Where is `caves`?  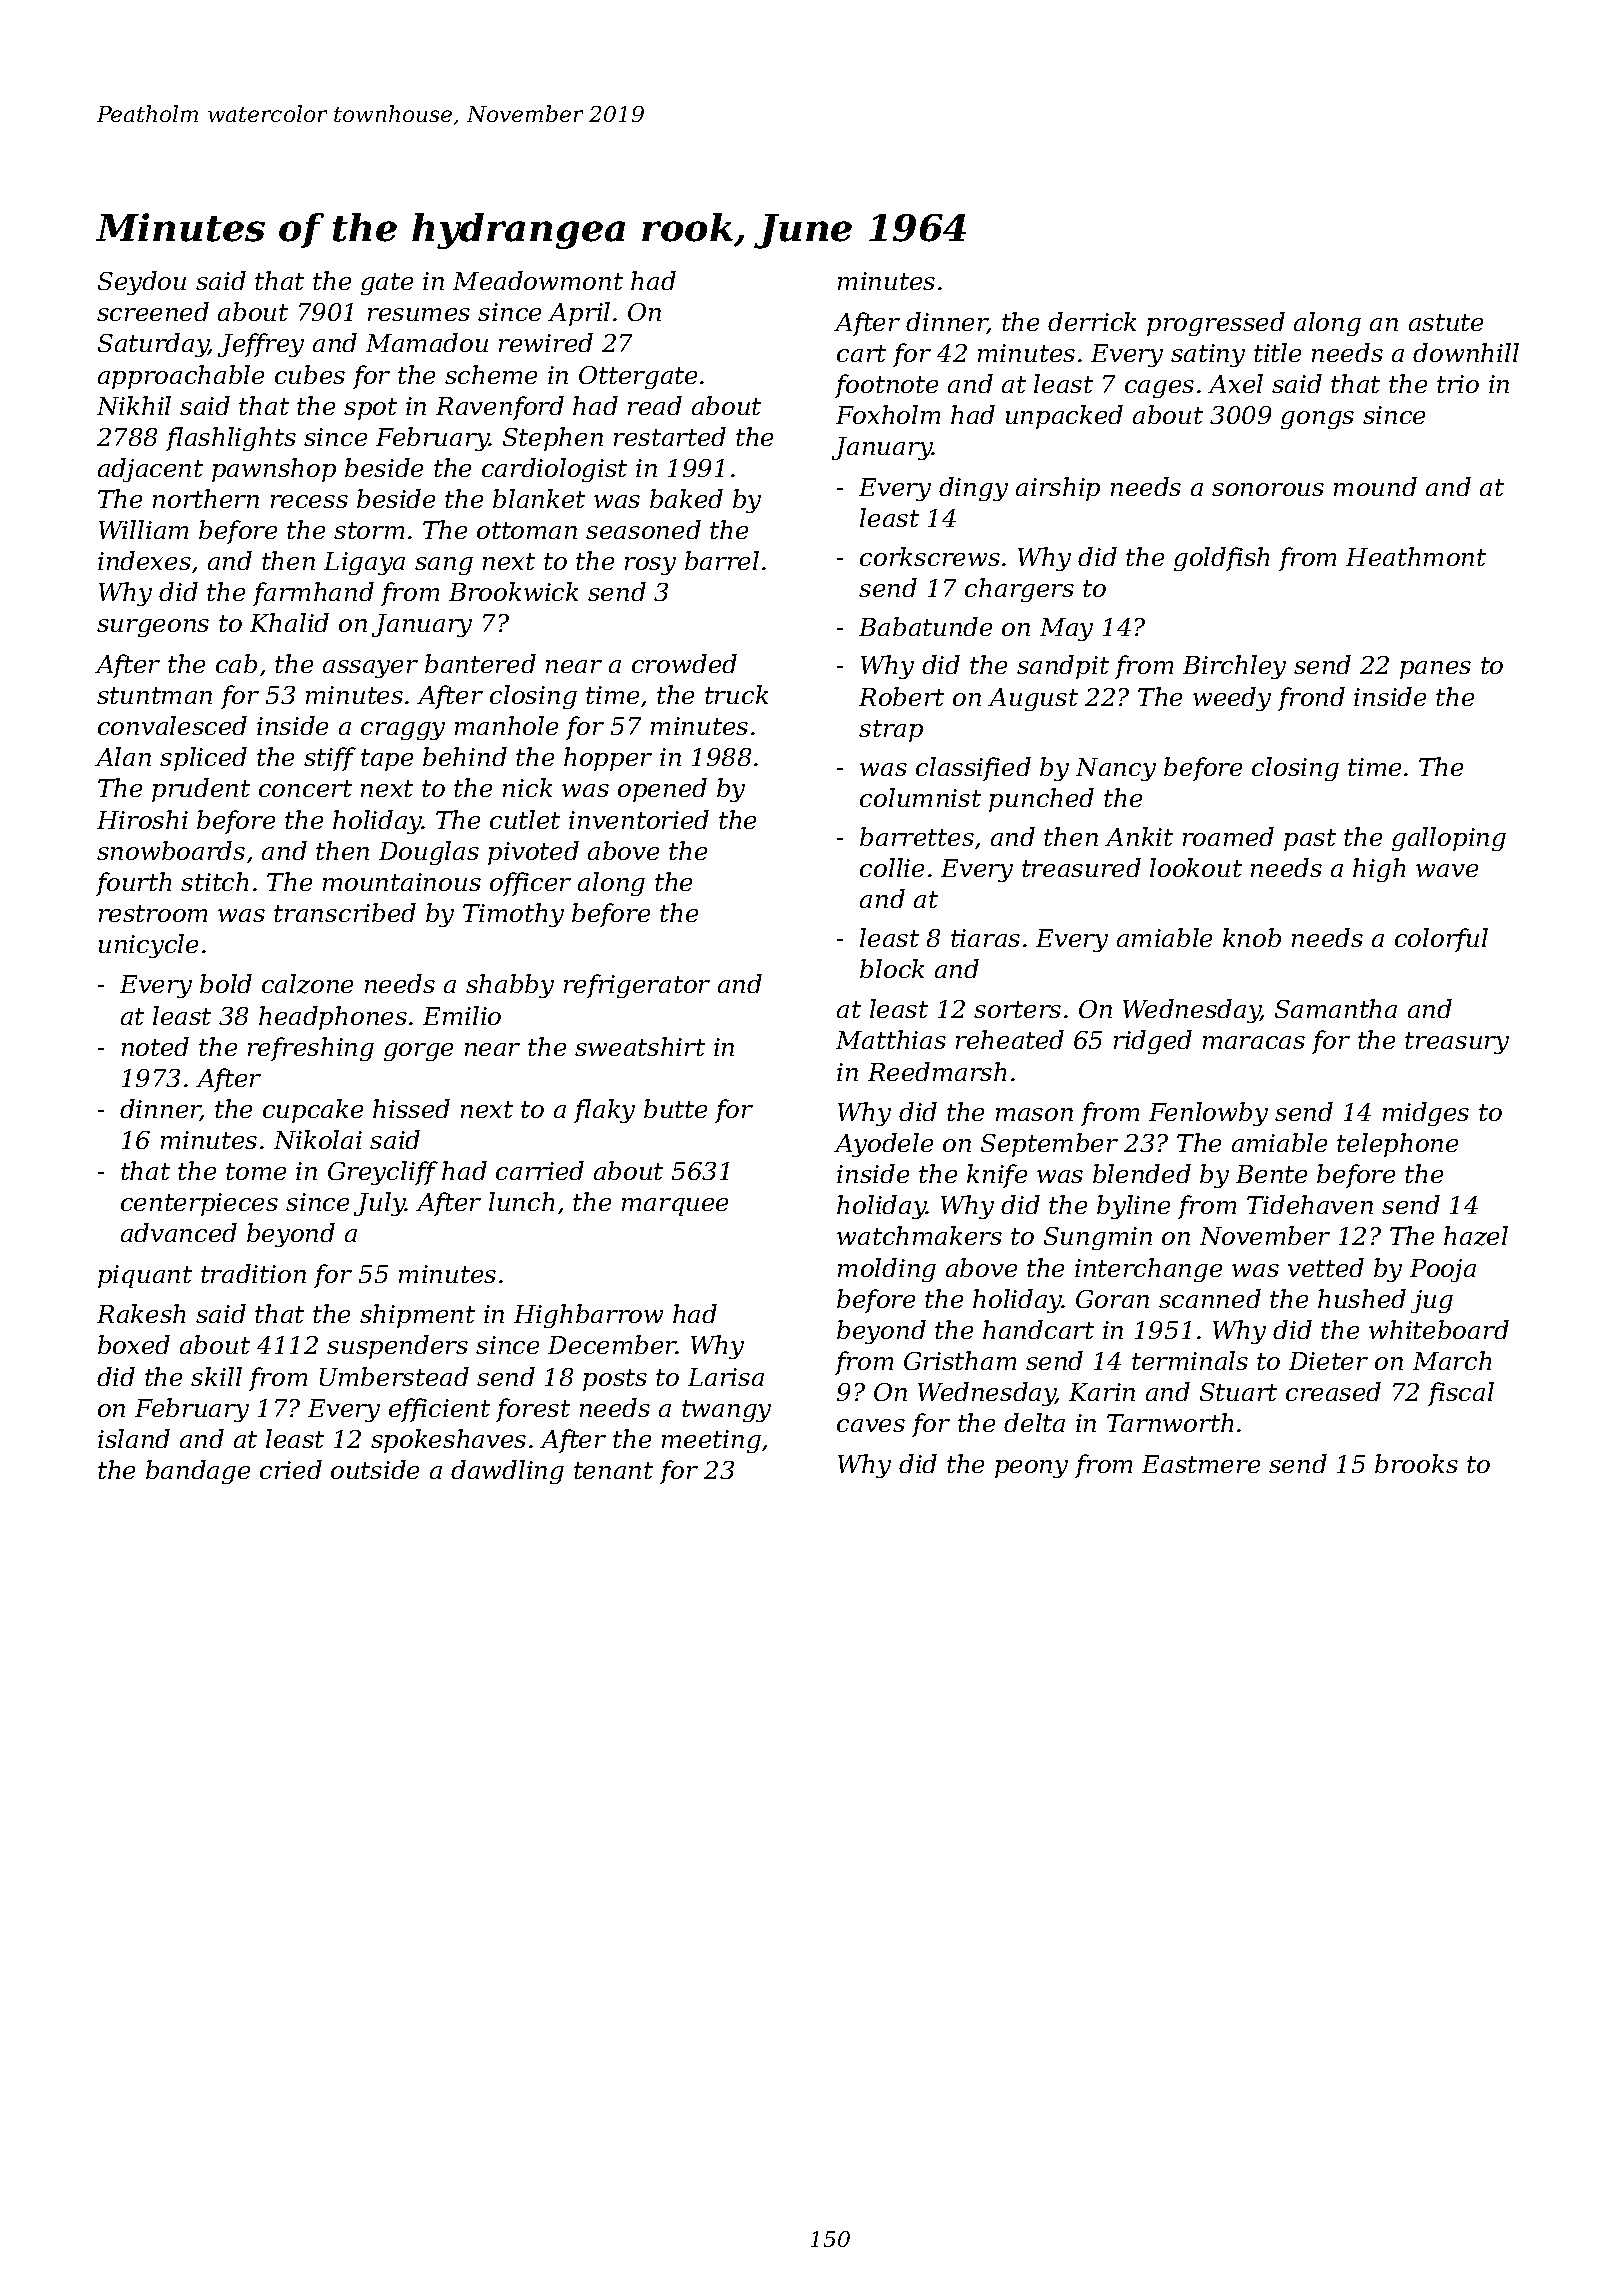 caves is located at coordinates (871, 1425).
